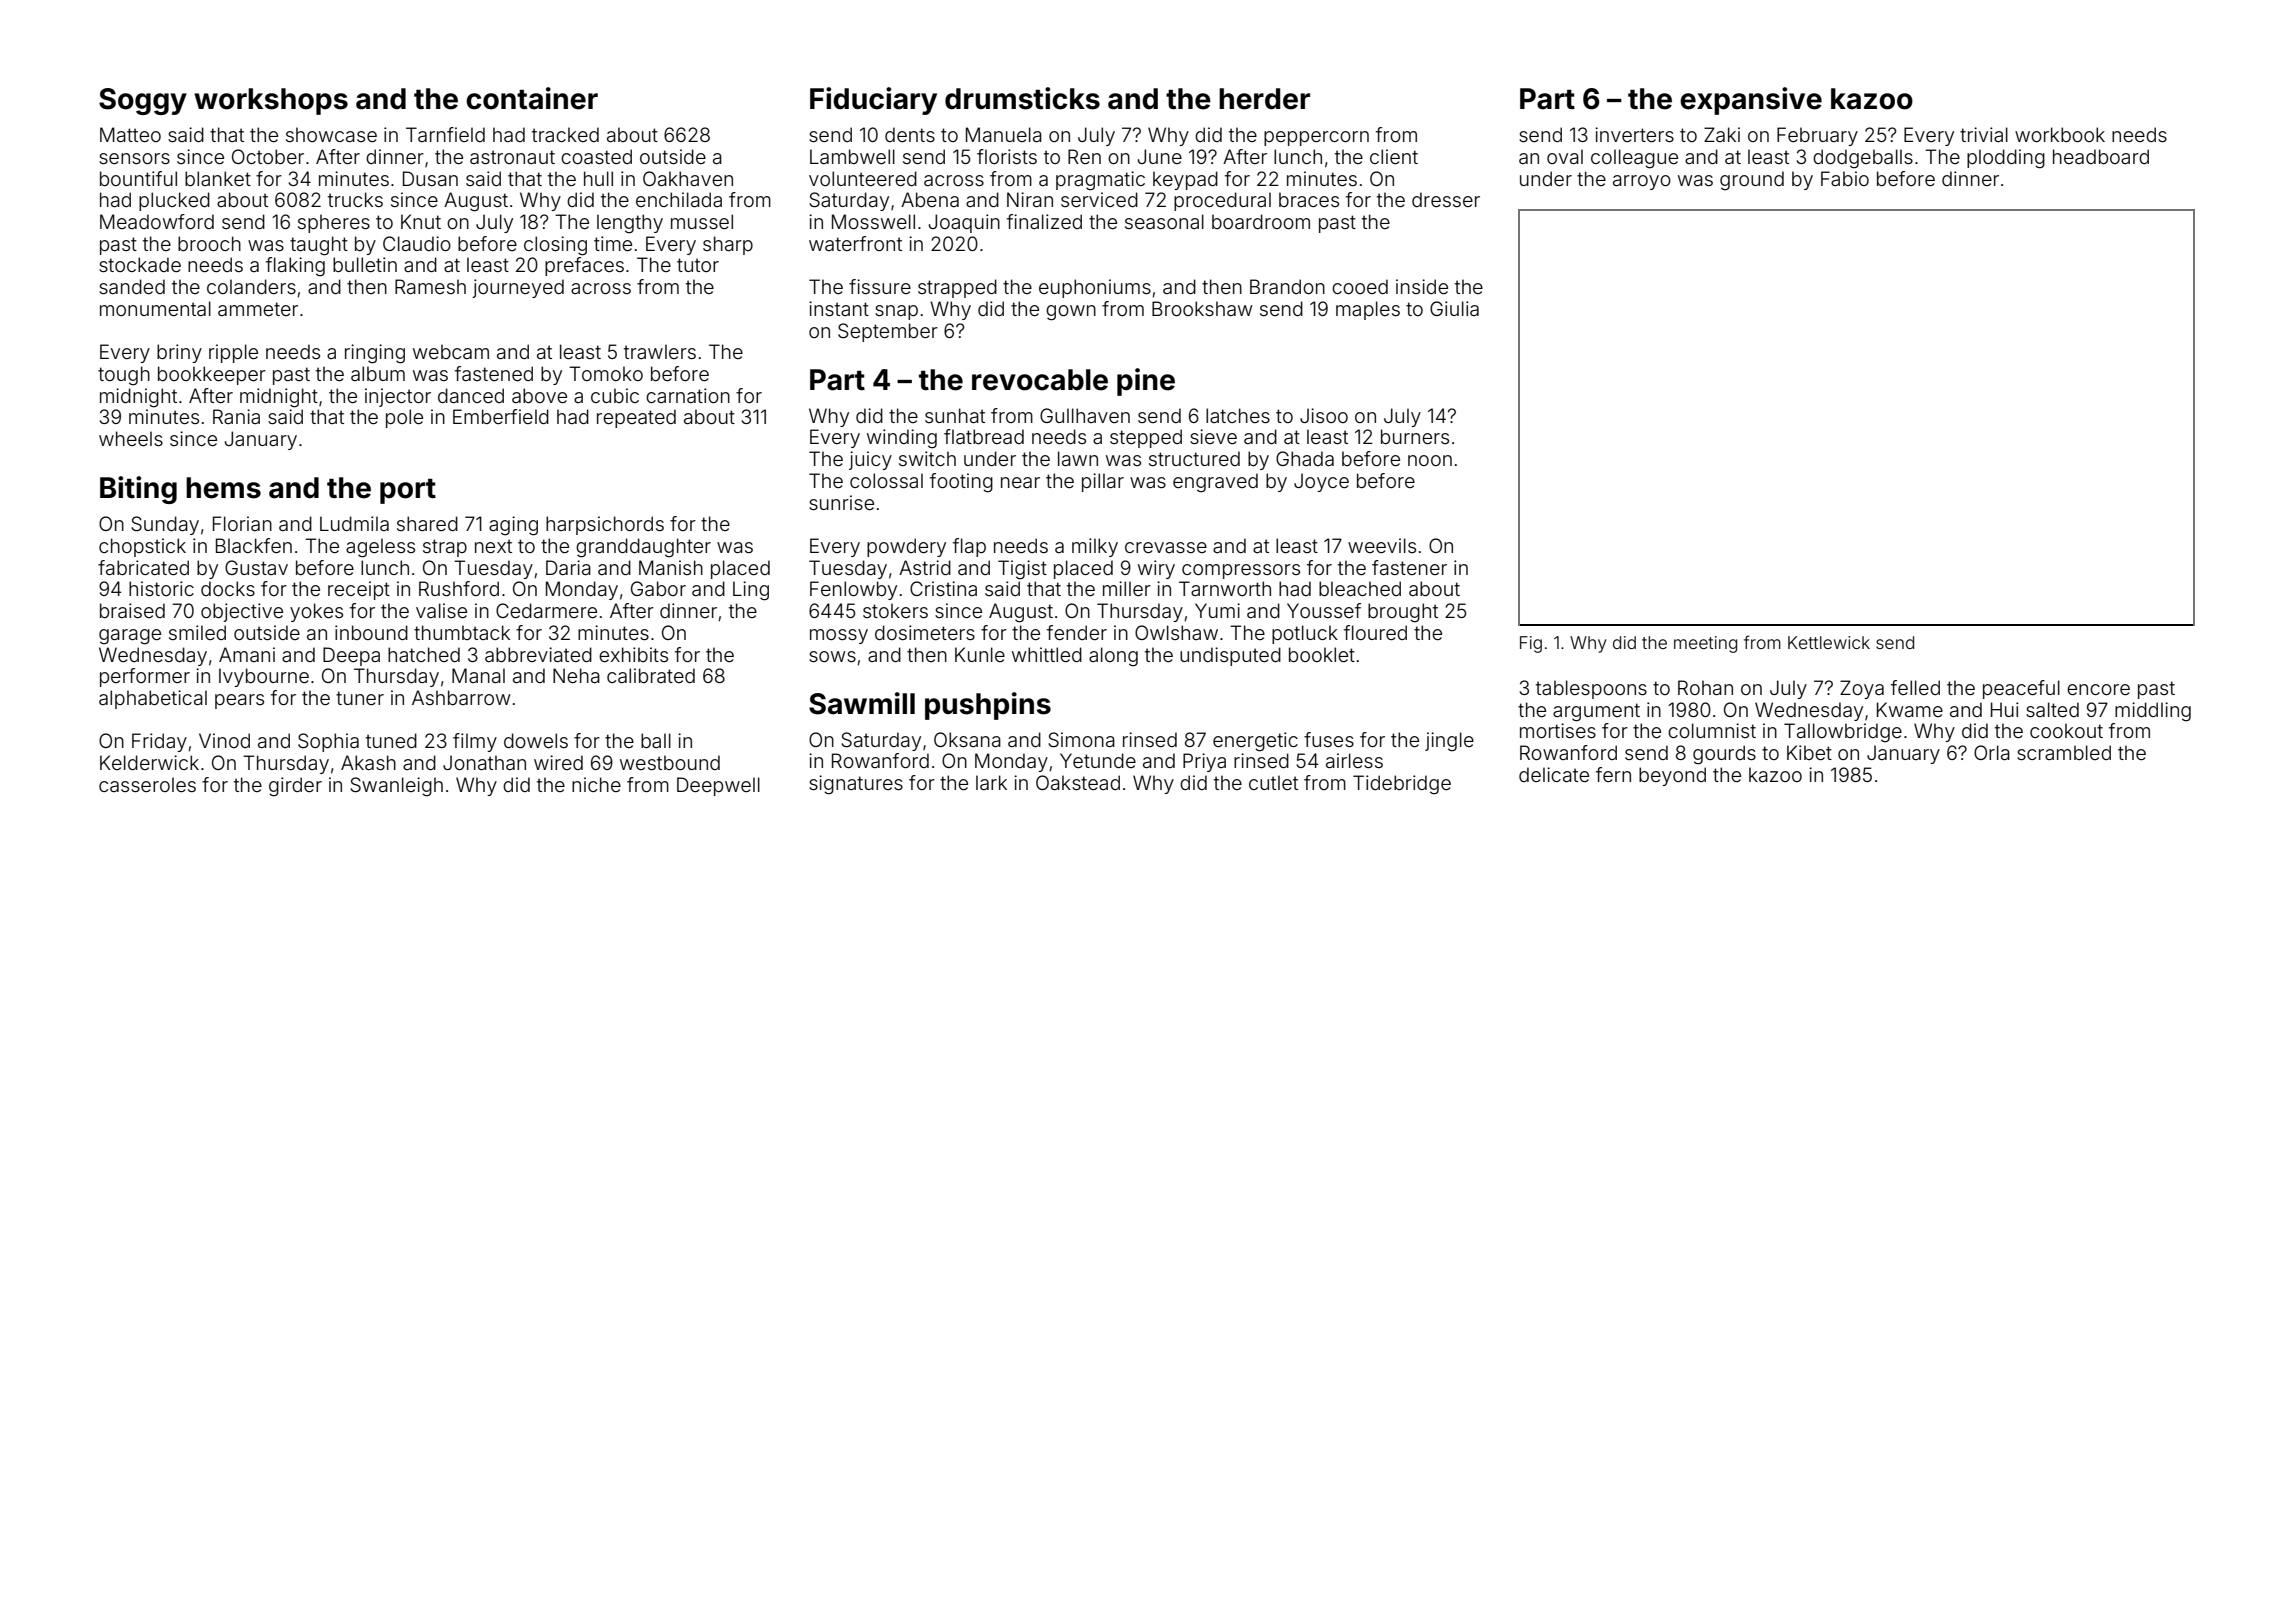 The width and height of the document is (2293, 1621). I want to click on headboard, so click(2101, 156).
